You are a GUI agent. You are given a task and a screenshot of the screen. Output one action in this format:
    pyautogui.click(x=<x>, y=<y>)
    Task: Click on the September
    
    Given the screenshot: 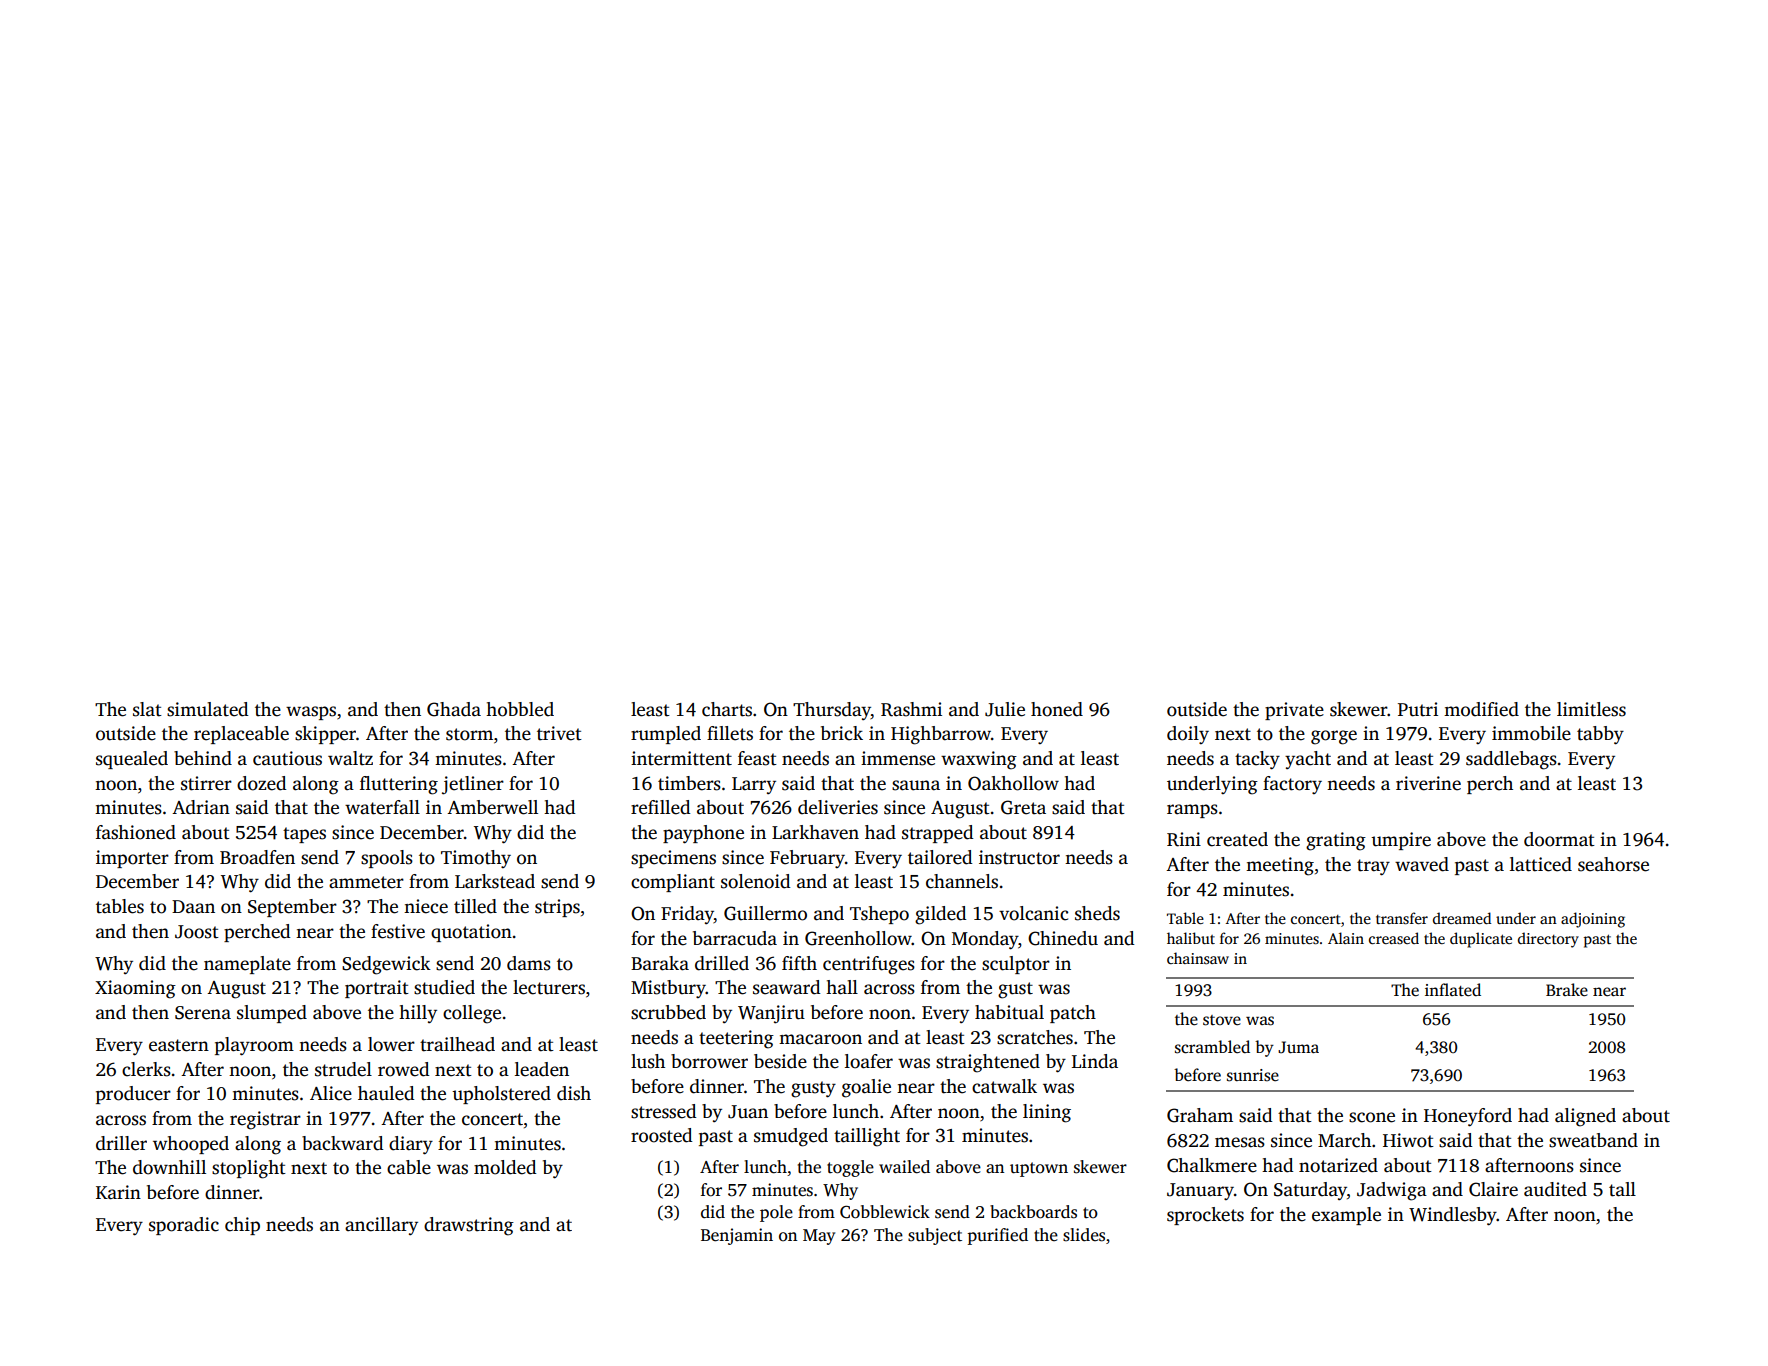 What is the action you would take?
    pyautogui.click(x=292, y=908)
